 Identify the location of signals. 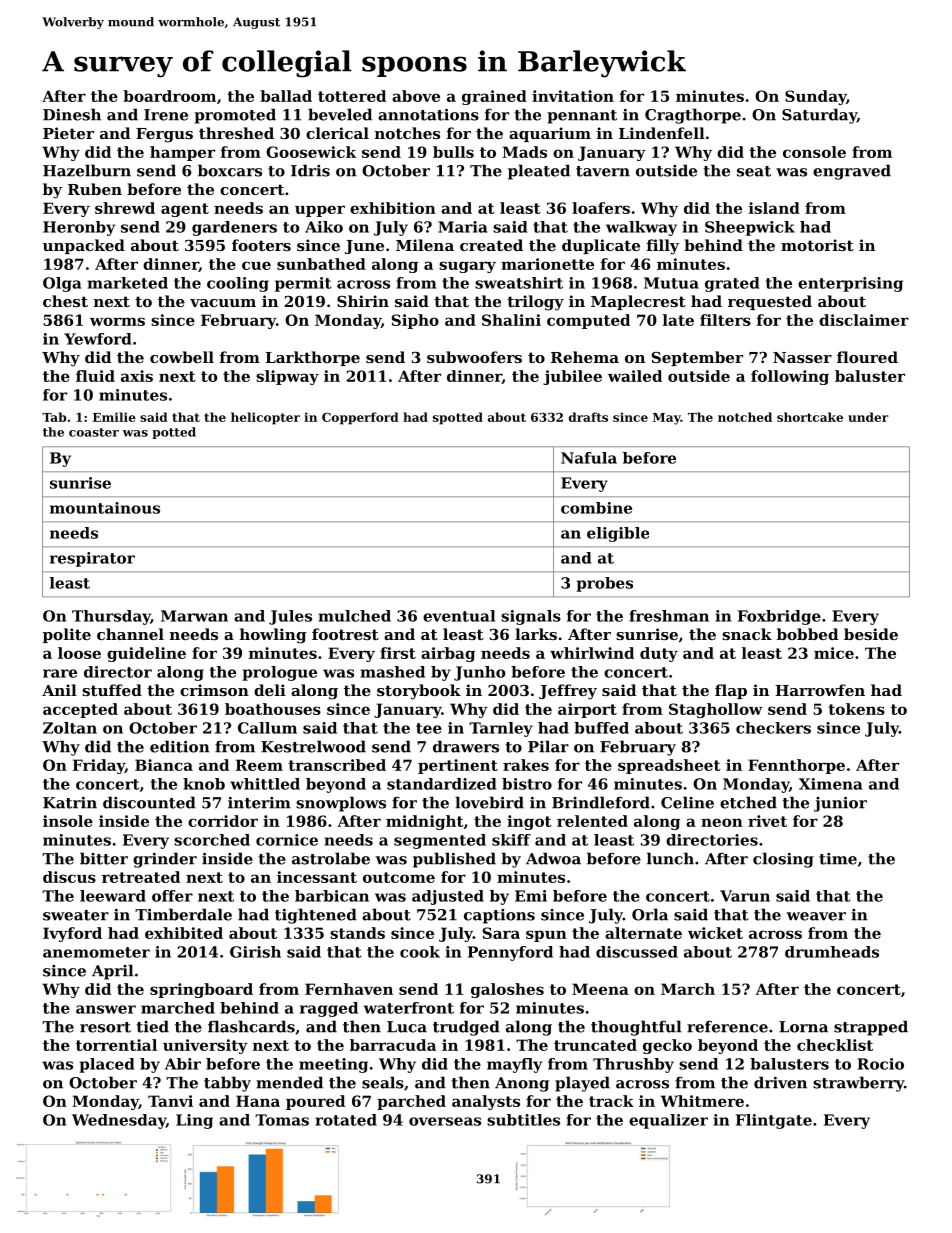
(531, 617).
